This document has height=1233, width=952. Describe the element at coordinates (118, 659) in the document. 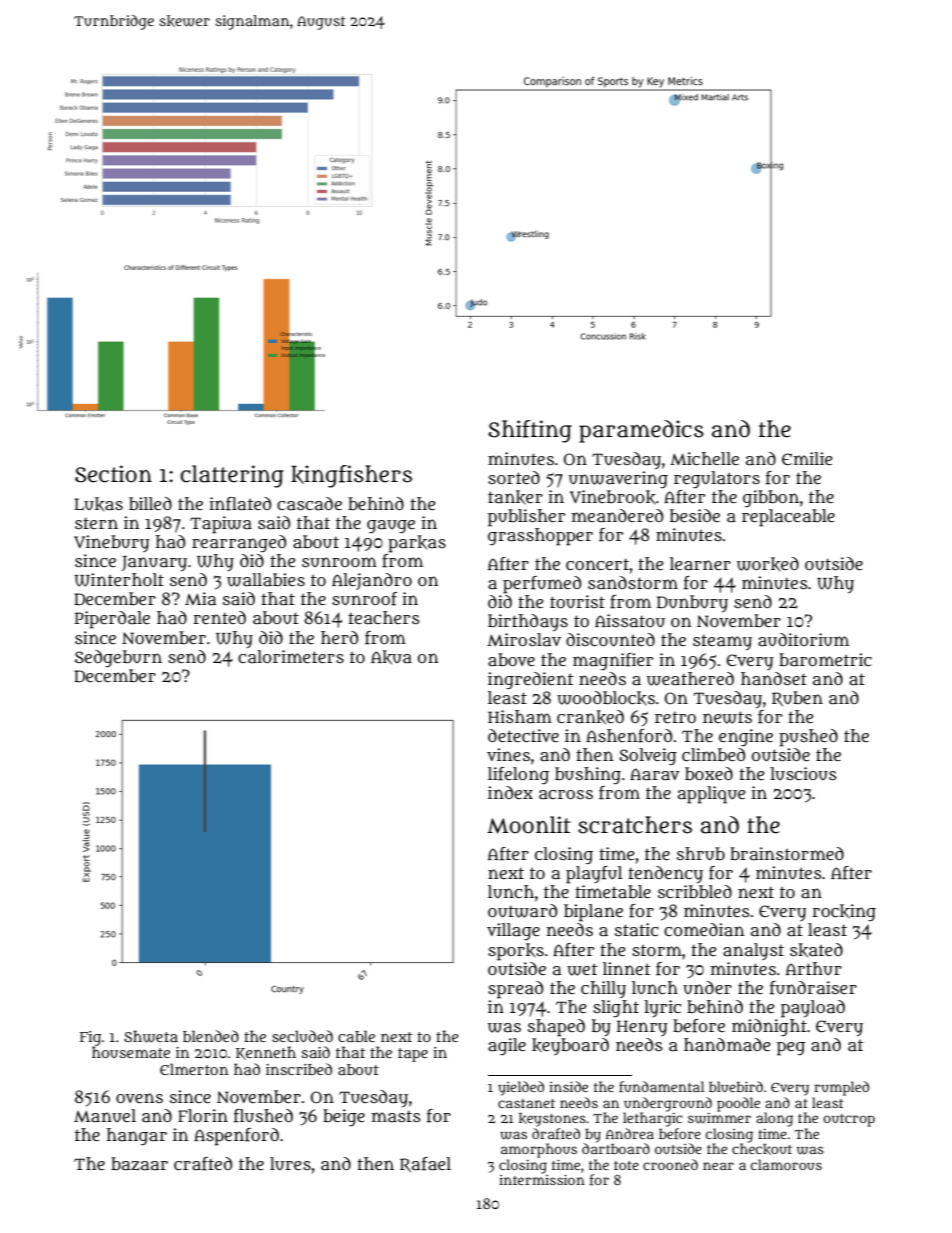

I see `Sedgeburn` at that location.
